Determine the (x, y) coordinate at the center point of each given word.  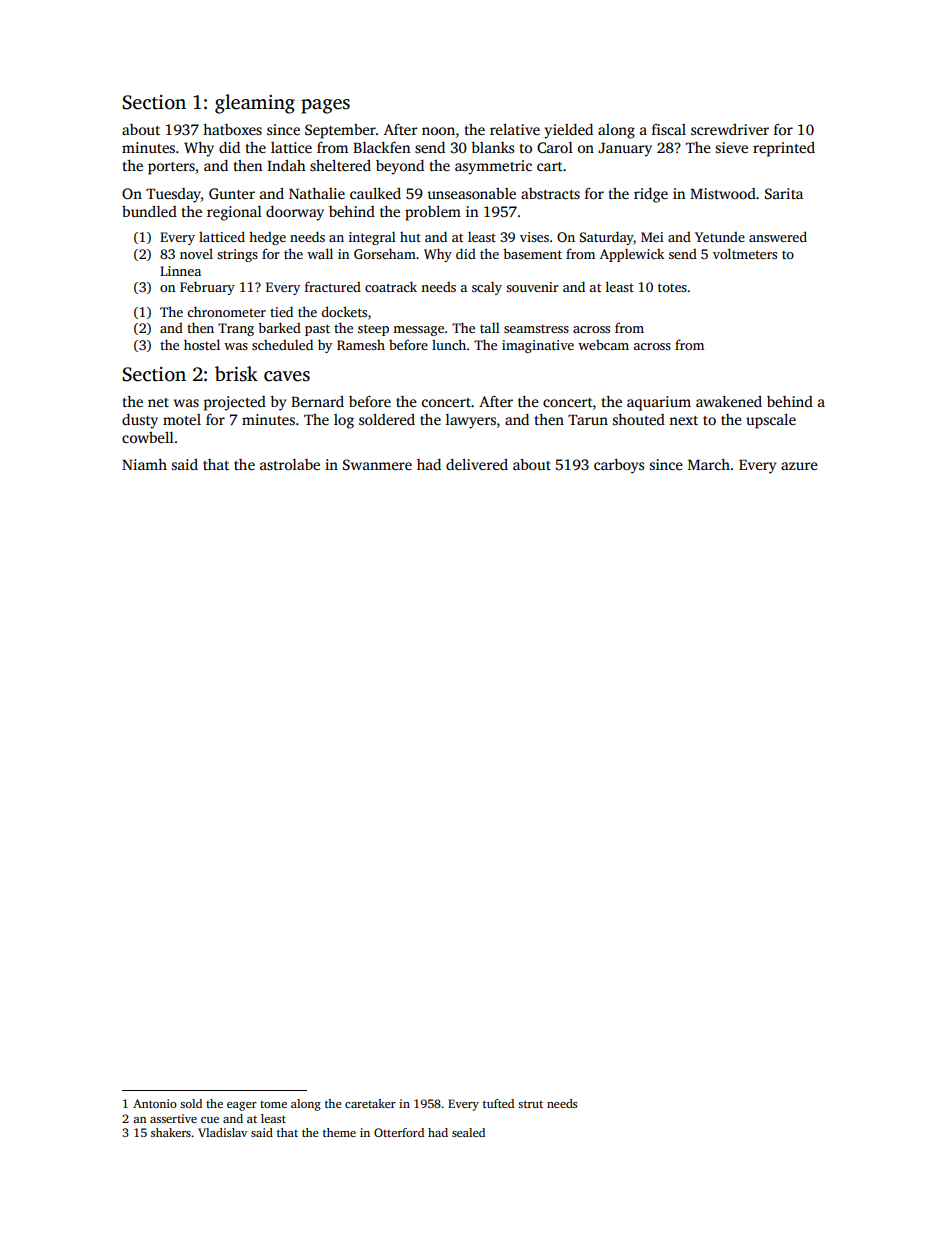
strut (530, 1104)
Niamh (144, 464)
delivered (477, 464)
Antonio (155, 1103)
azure (799, 466)
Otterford (399, 1132)
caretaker (370, 1103)
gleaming (255, 104)
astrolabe (290, 464)
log (344, 421)
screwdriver (730, 129)
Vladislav (222, 1132)
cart (550, 166)
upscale (771, 421)
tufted (498, 1103)
